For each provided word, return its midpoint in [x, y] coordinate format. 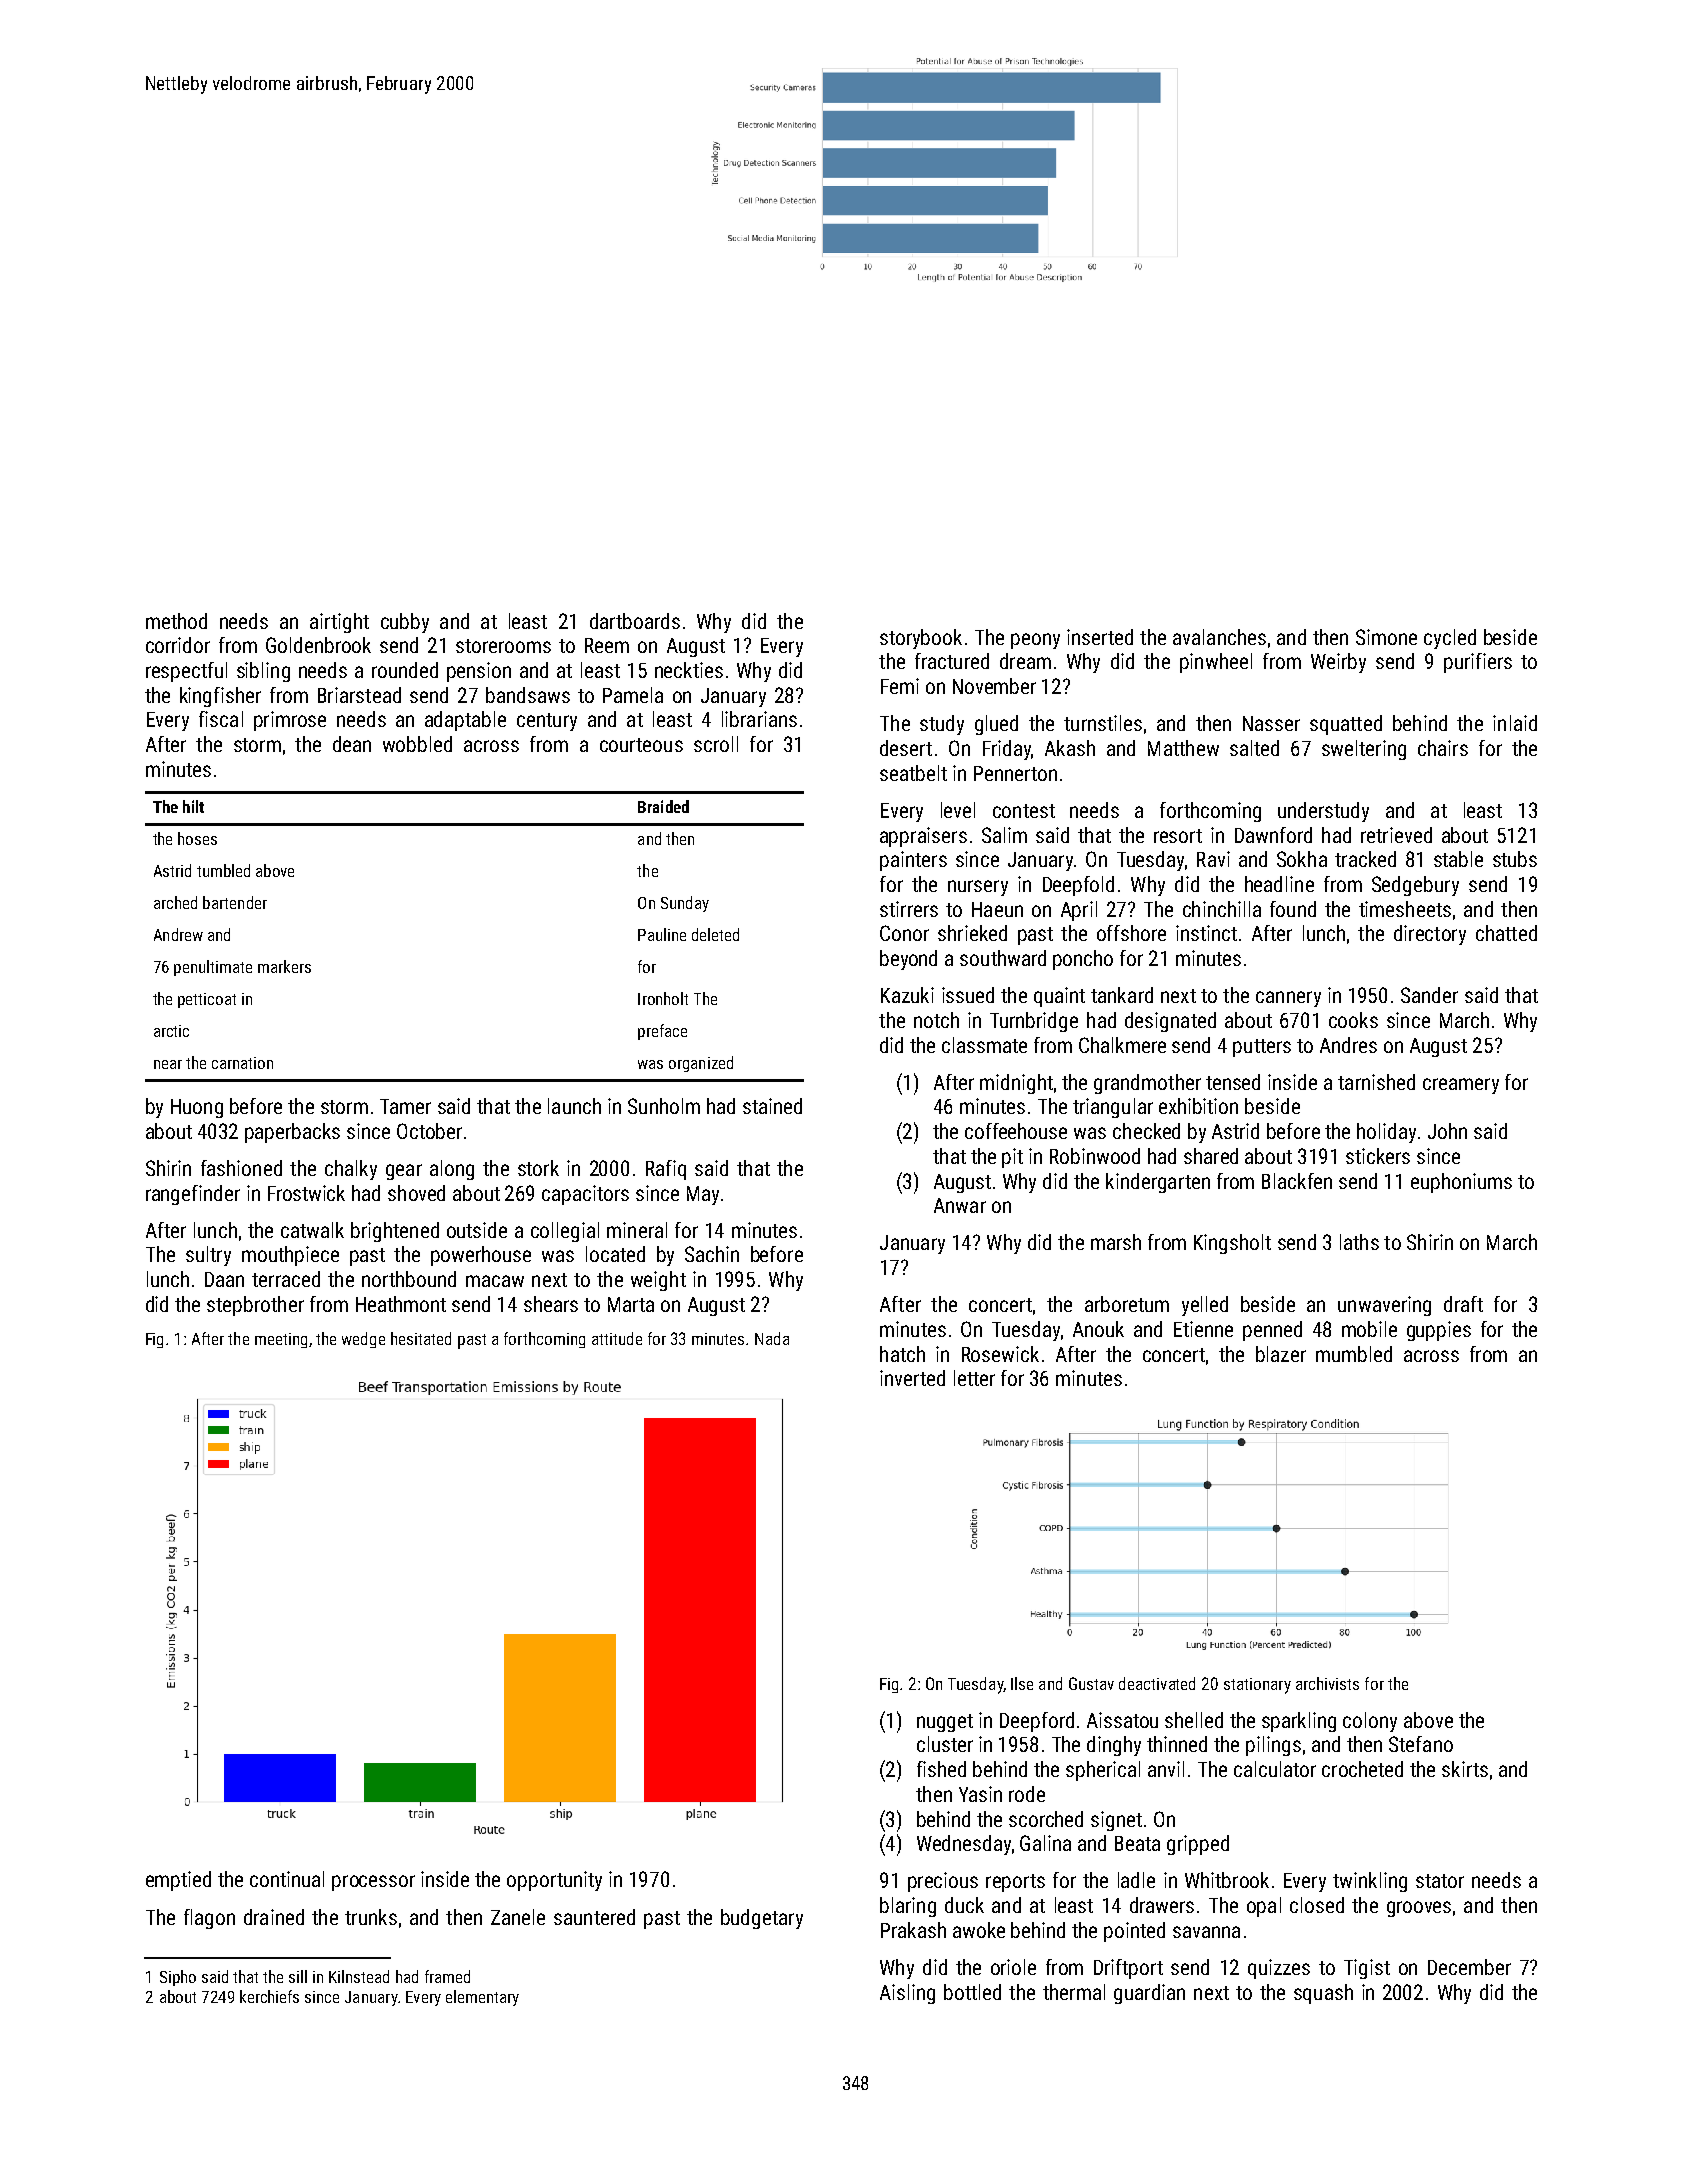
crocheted [1362, 1769]
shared [1211, 1156]
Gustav [1091, 1683]
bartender [235, 902]
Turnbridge [1034, 1022]
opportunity [554, 1881]
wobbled [417, 744]
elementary [482, 1998]
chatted [1506, 933]
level [958, 810]
